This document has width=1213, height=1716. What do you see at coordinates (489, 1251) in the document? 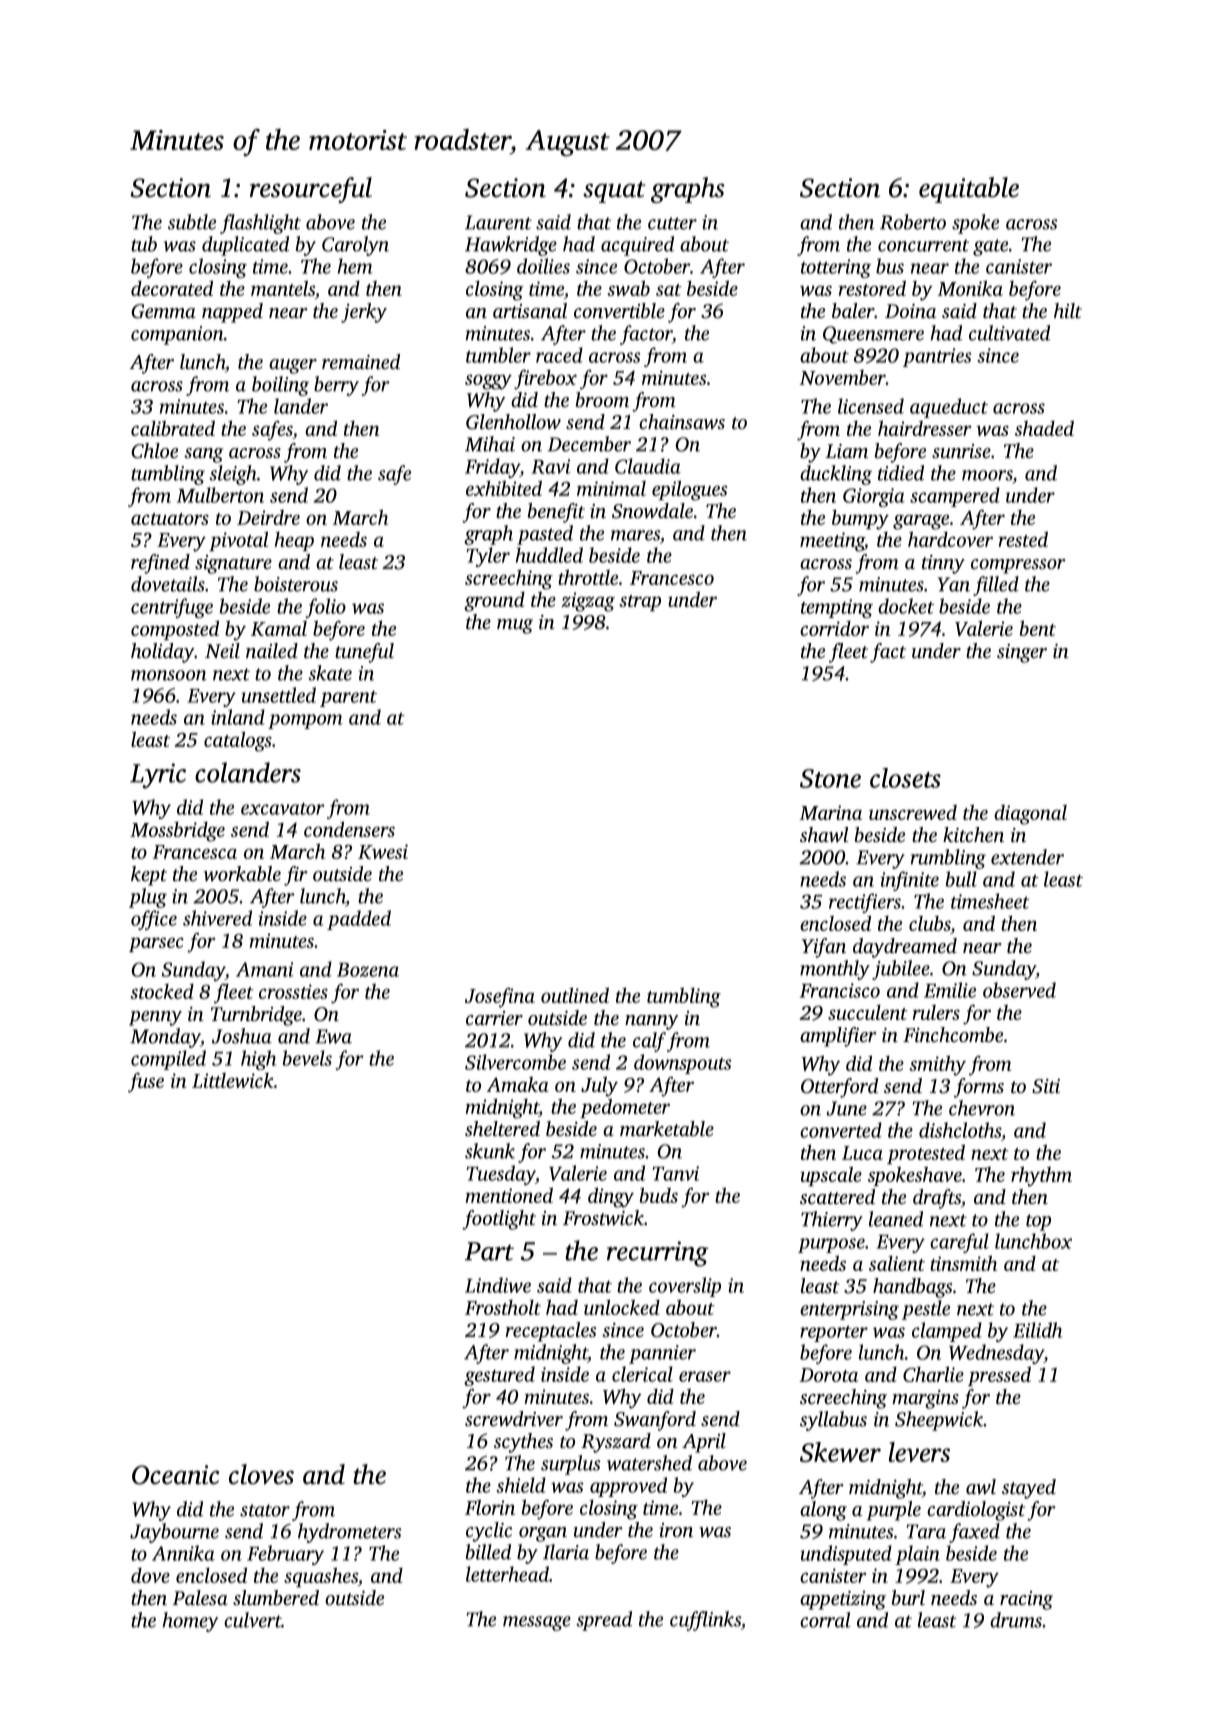
I see `Part` at bounding box center [489, 1251].
